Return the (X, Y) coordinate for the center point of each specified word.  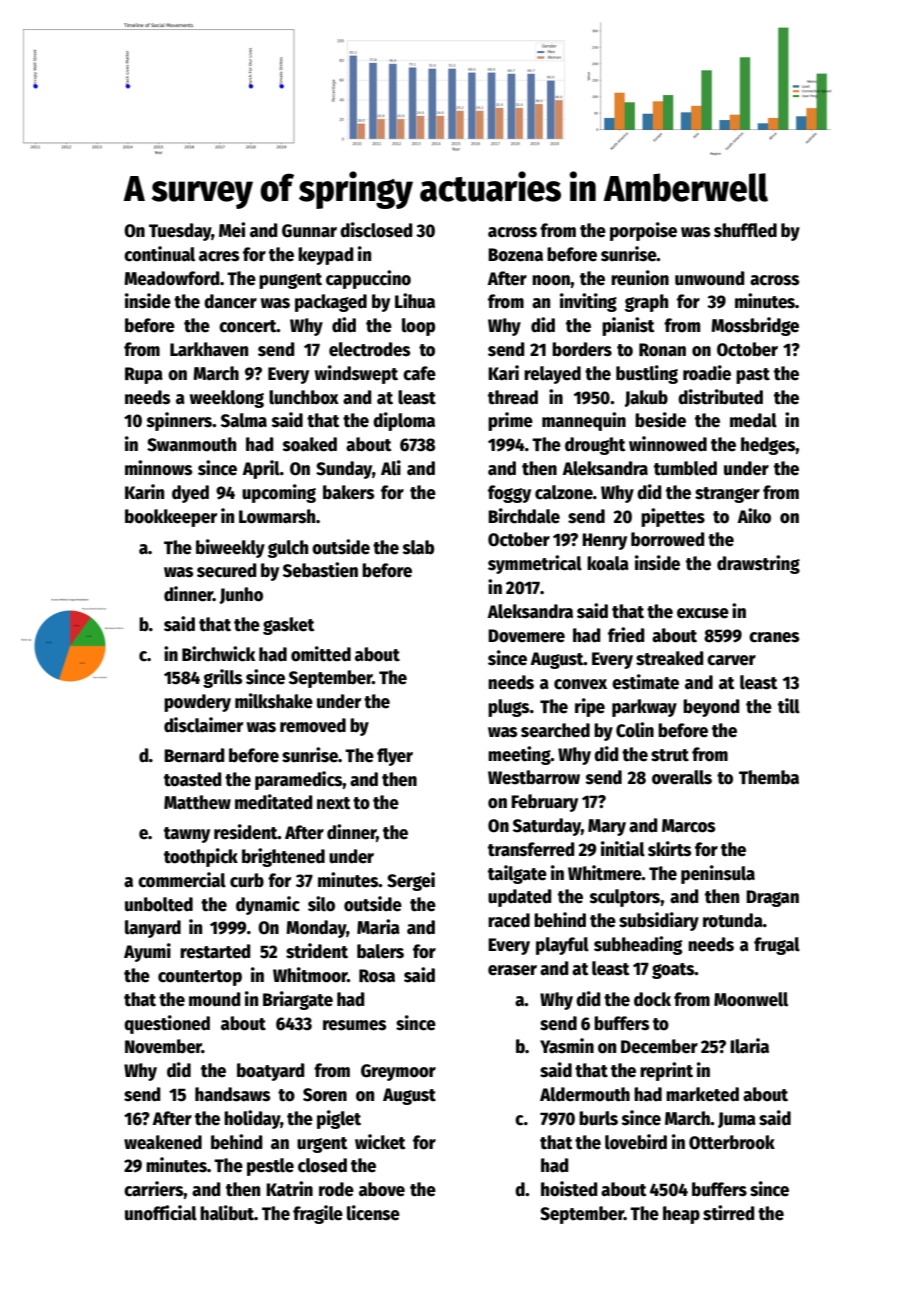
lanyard (153, 929)
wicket (380, 1142)
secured (227, 570)
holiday (252, 1119)
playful (562, 946)
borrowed (668, 539)
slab (418, 547)
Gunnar (309, 231)
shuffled (745, 230)
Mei (232, 230)
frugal (777, 946)
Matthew (197, 802)
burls (598, 1118)
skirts (669, 849)
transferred (531, 849)
